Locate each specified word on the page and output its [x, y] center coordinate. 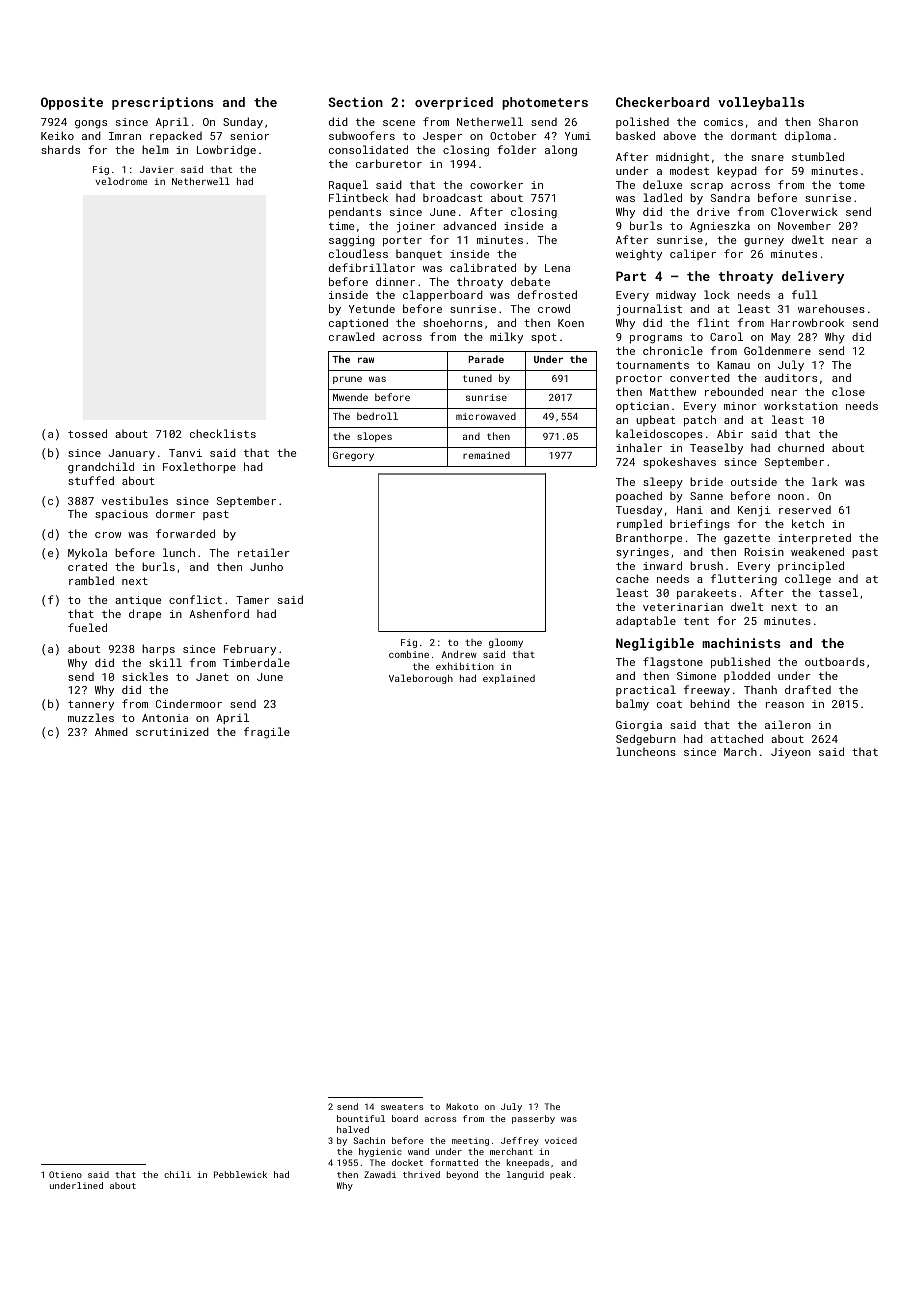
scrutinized [172, 731]
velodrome [121, 181]
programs [656, 339]
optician [642, 407]
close [848, 391]
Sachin [369, 1140]
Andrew [459, 654]
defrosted [547, 294]
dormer [175, 513]
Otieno [65, 1174]
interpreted [814, 538]
